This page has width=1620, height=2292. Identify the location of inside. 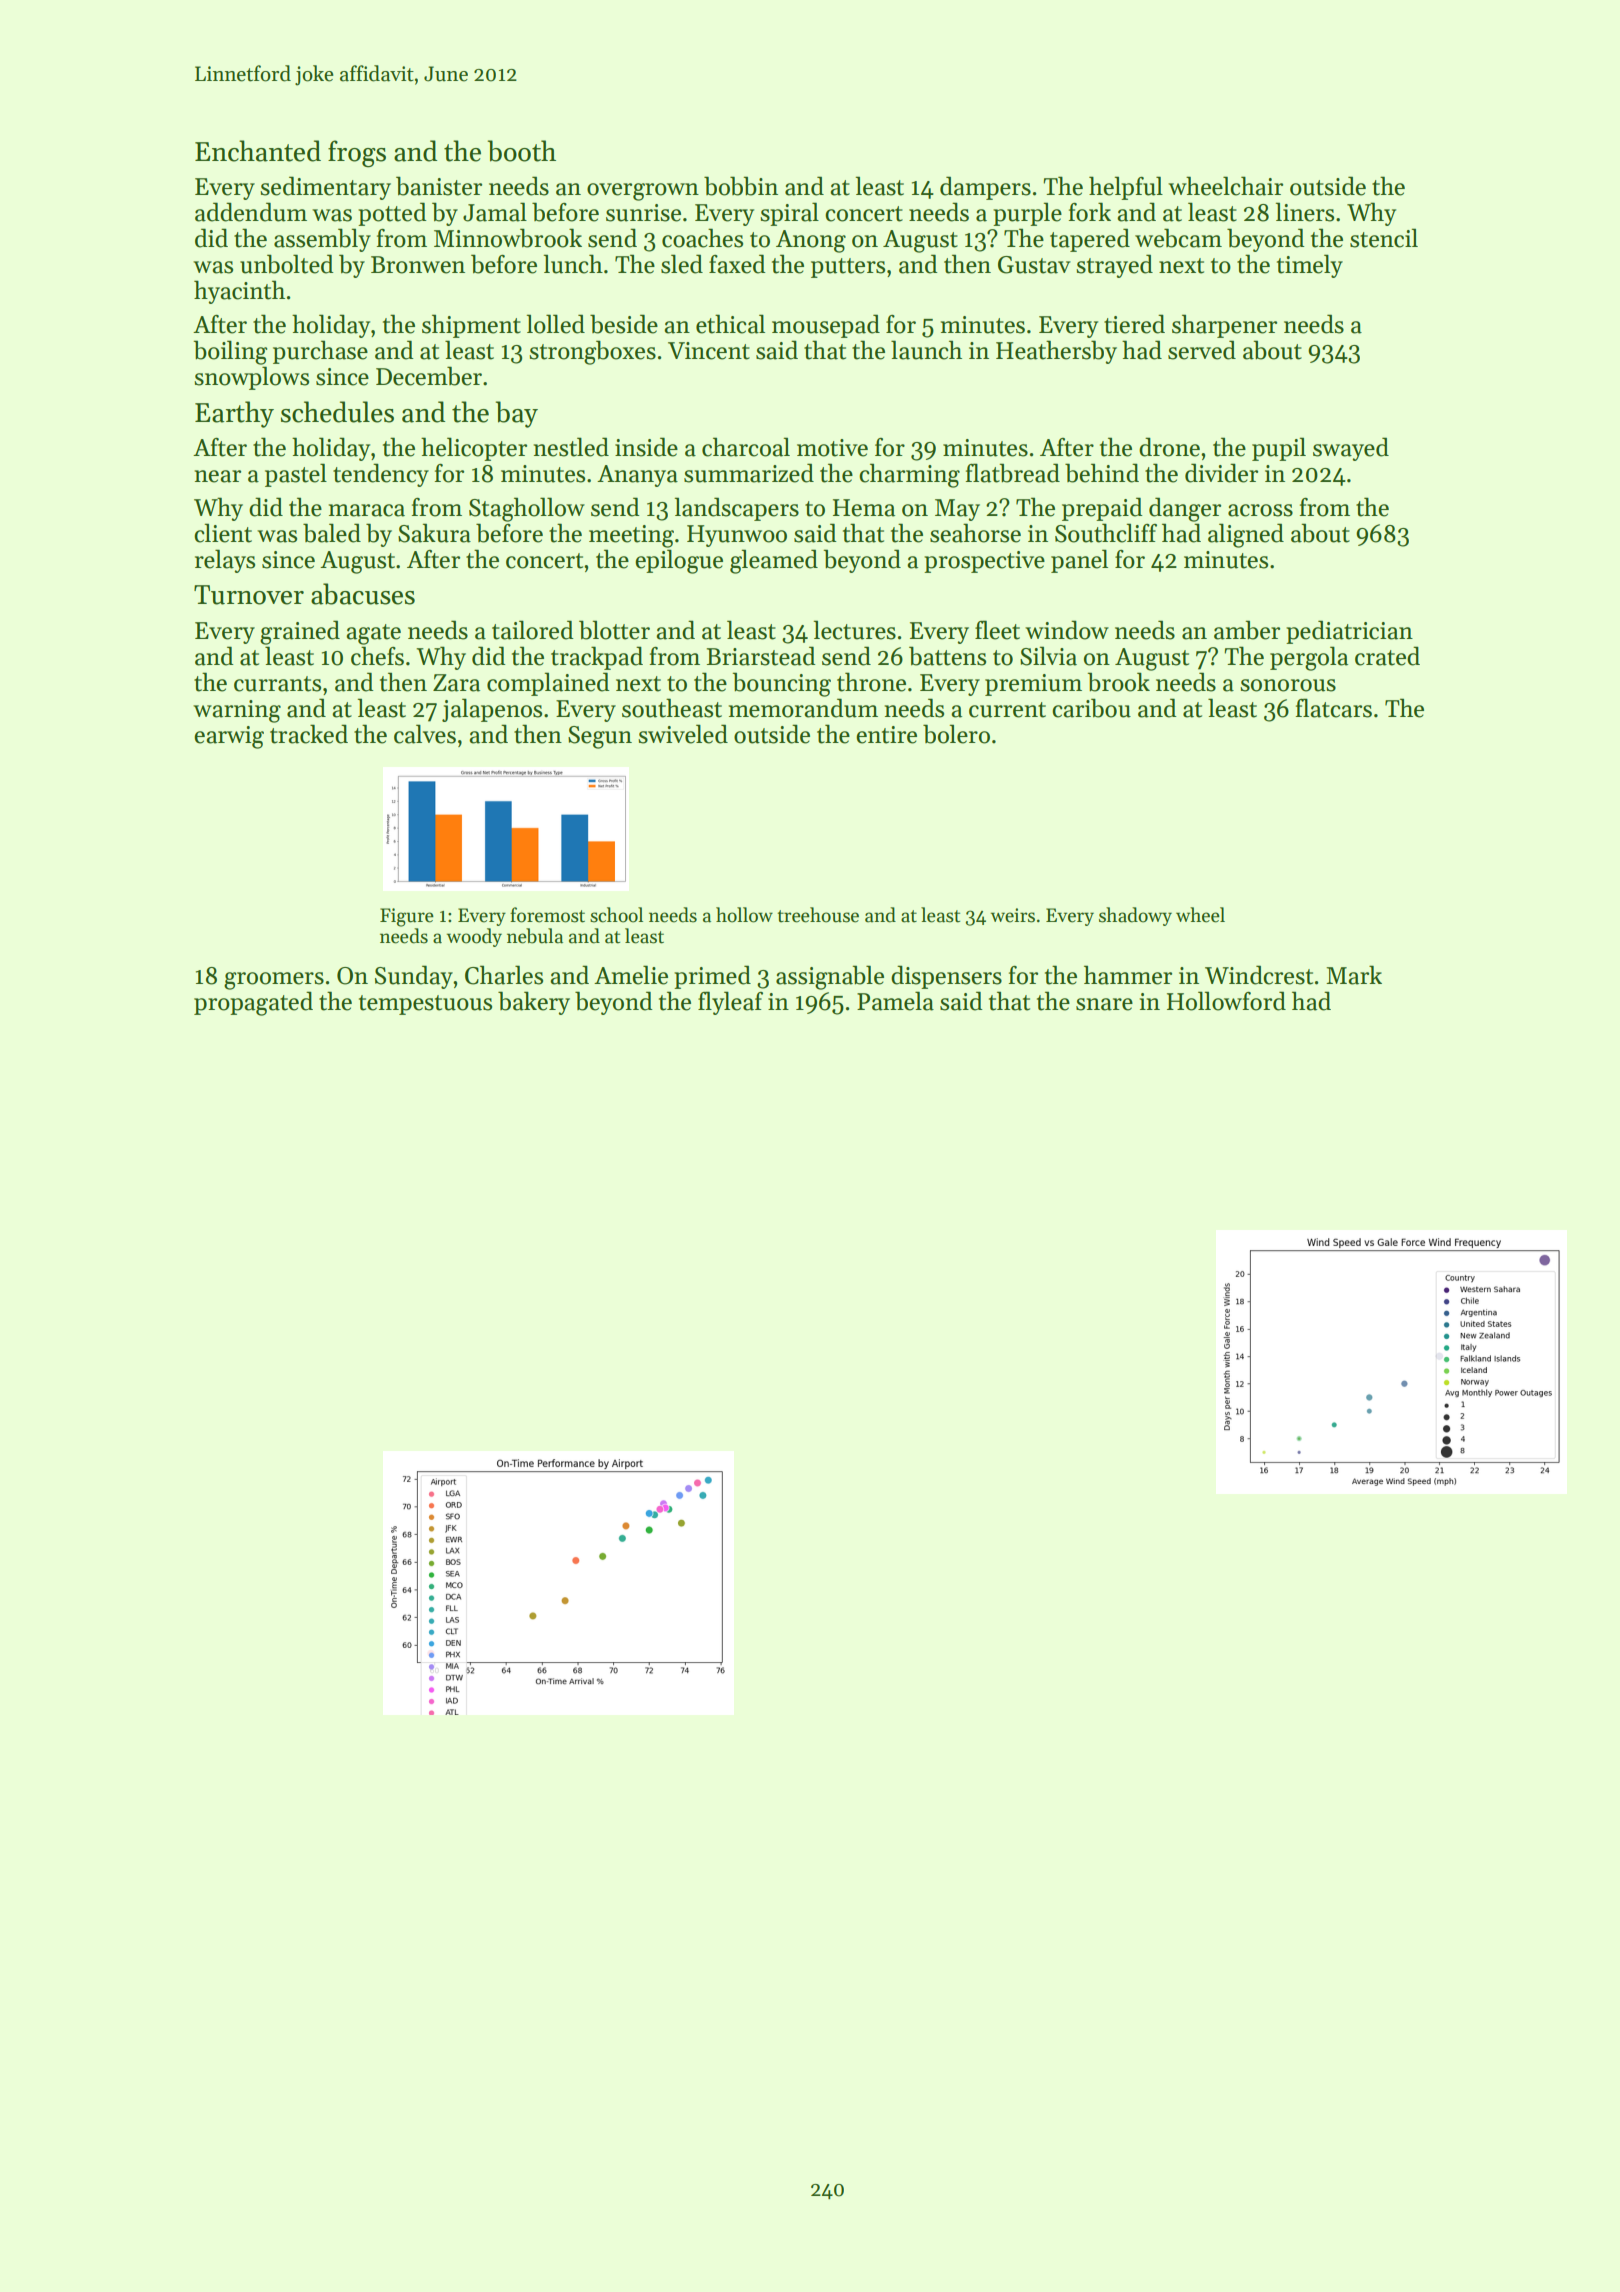
(646, 447).
